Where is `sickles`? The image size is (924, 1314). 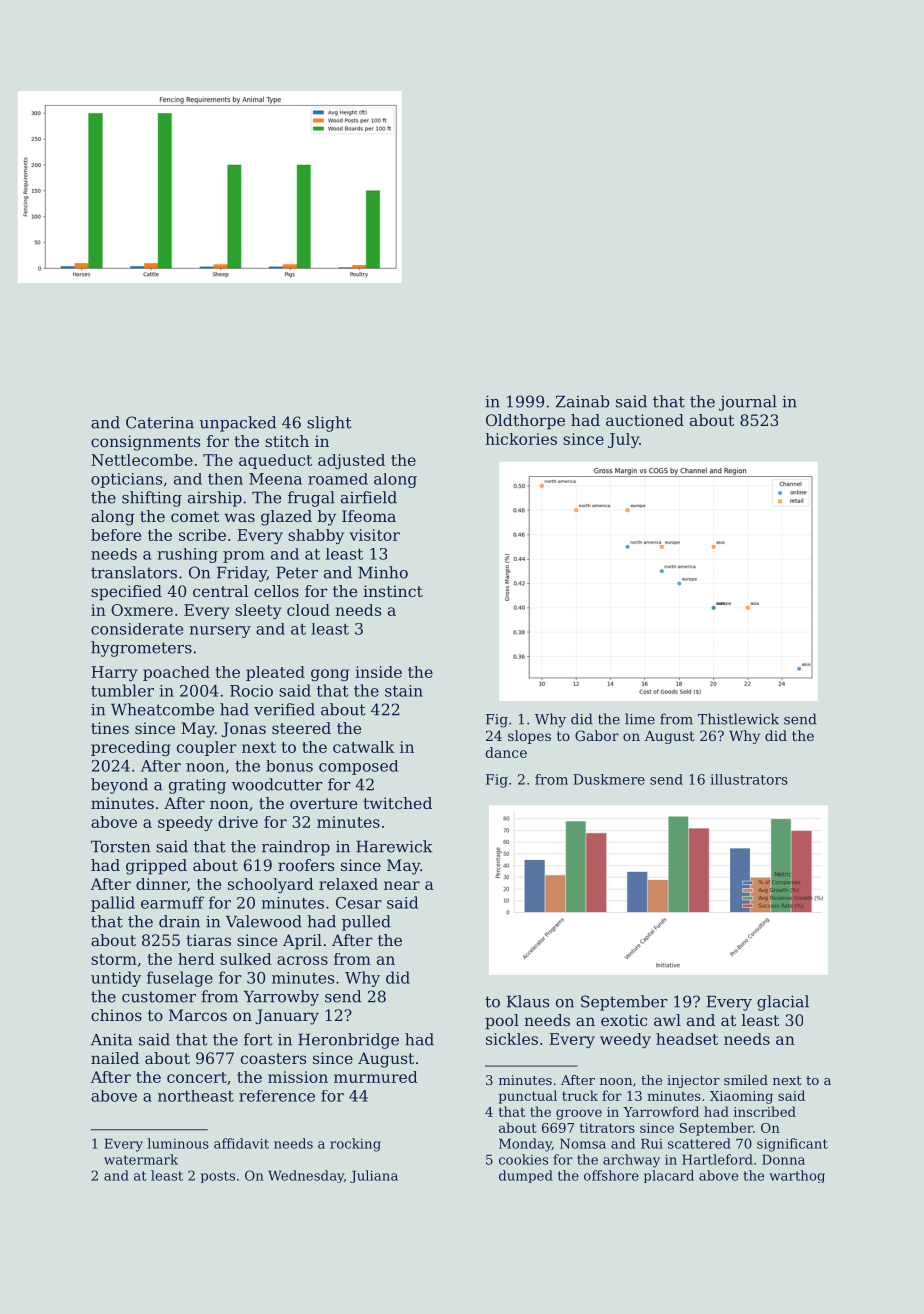
sickles is located at coordinates (512, 1039).
